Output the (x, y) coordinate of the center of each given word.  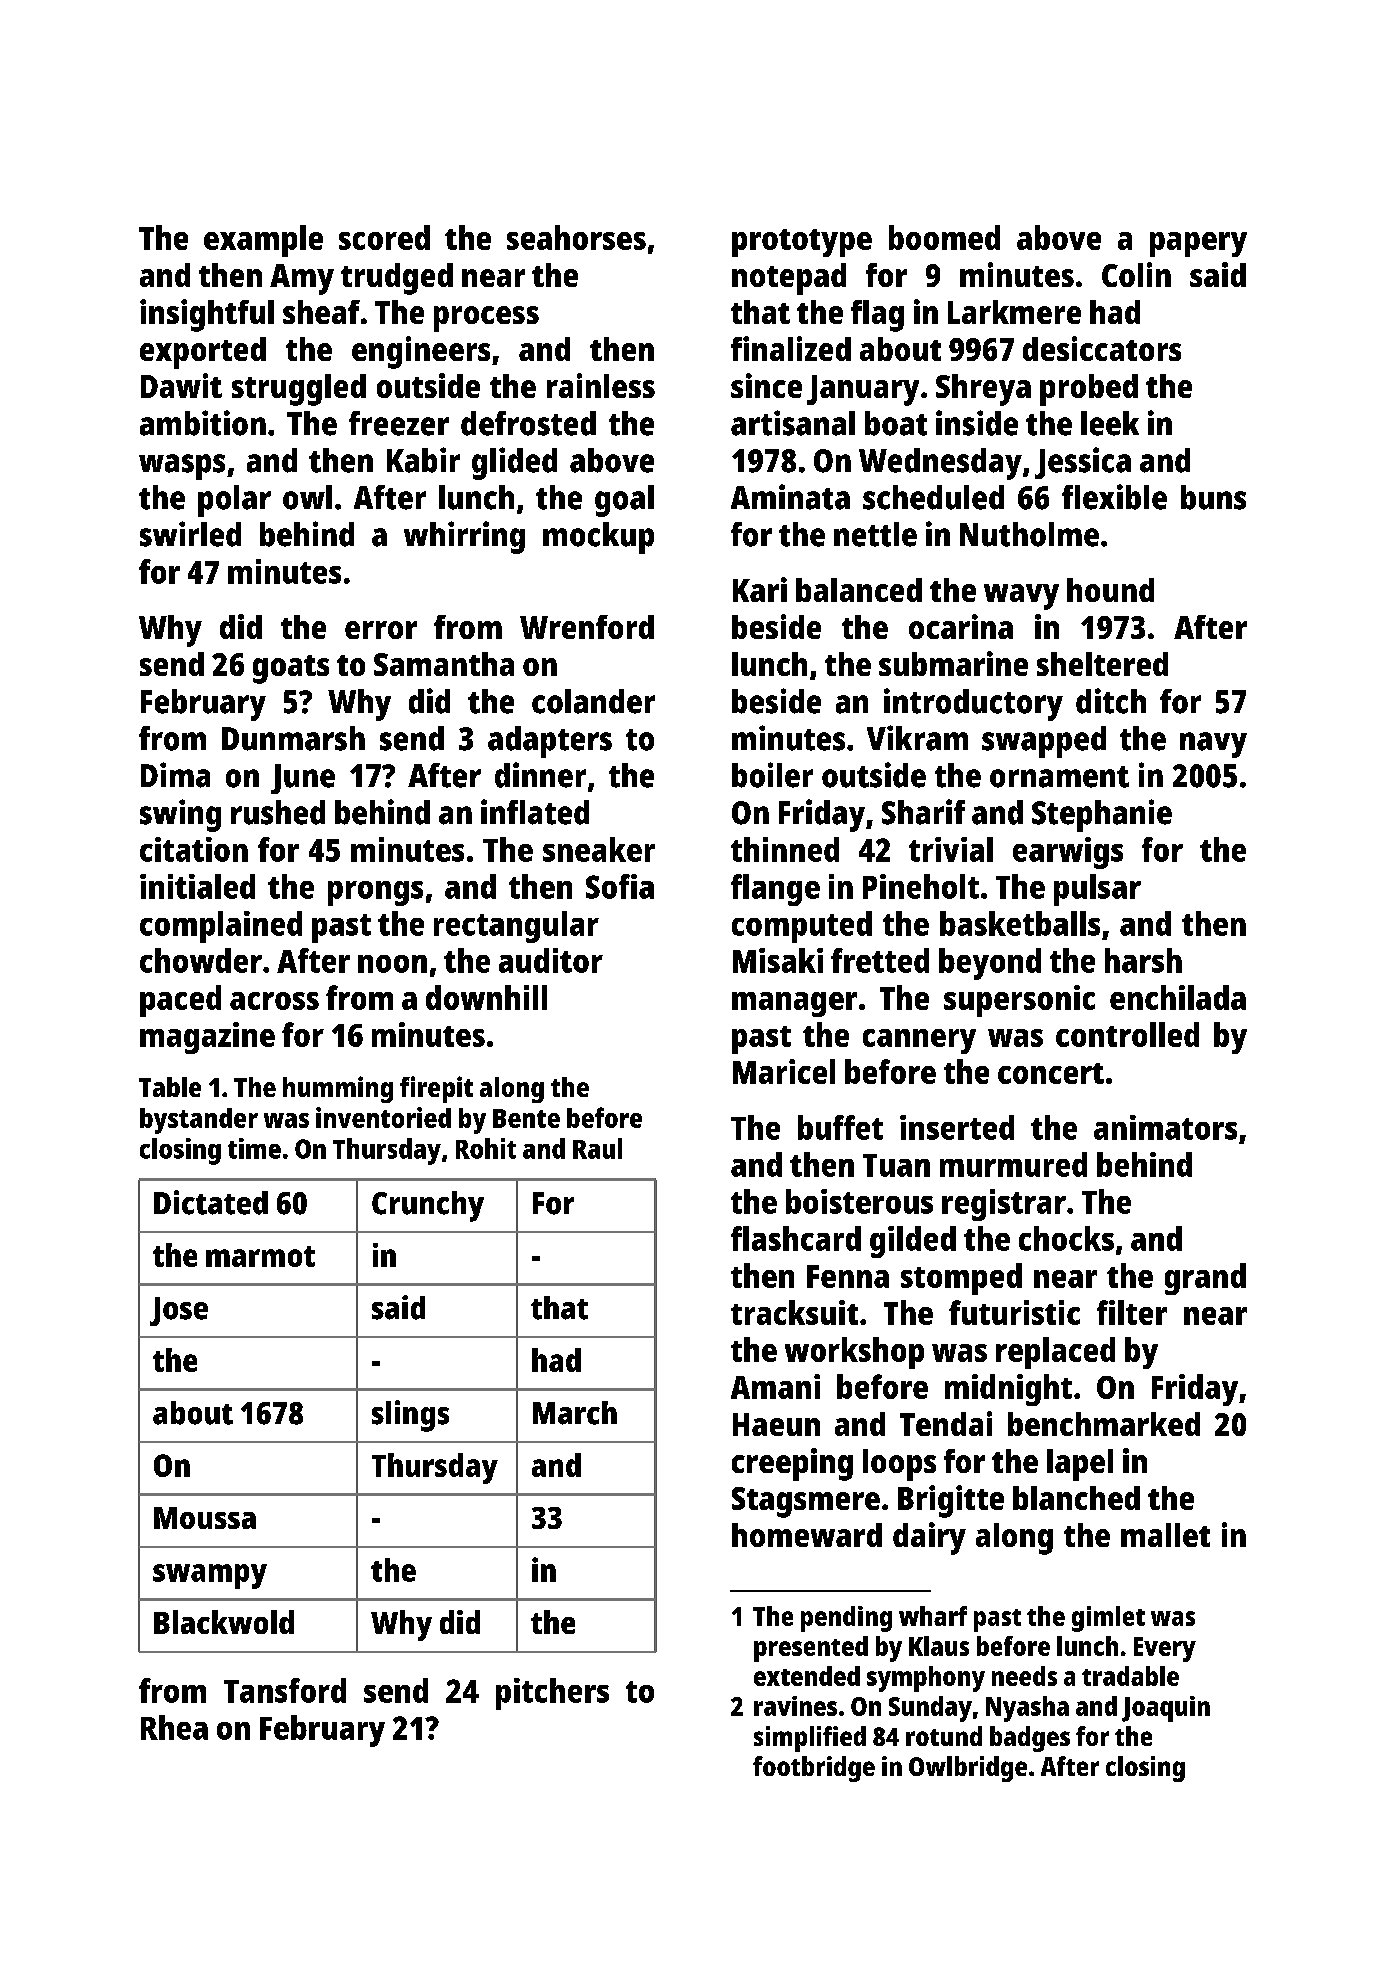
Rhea (174, 1727)
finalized (791, 348)
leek (1110, 423)
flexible (1114, 497)
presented (811, 1649)
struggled (299, 390)
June (303, 779)
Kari (760, 589)
